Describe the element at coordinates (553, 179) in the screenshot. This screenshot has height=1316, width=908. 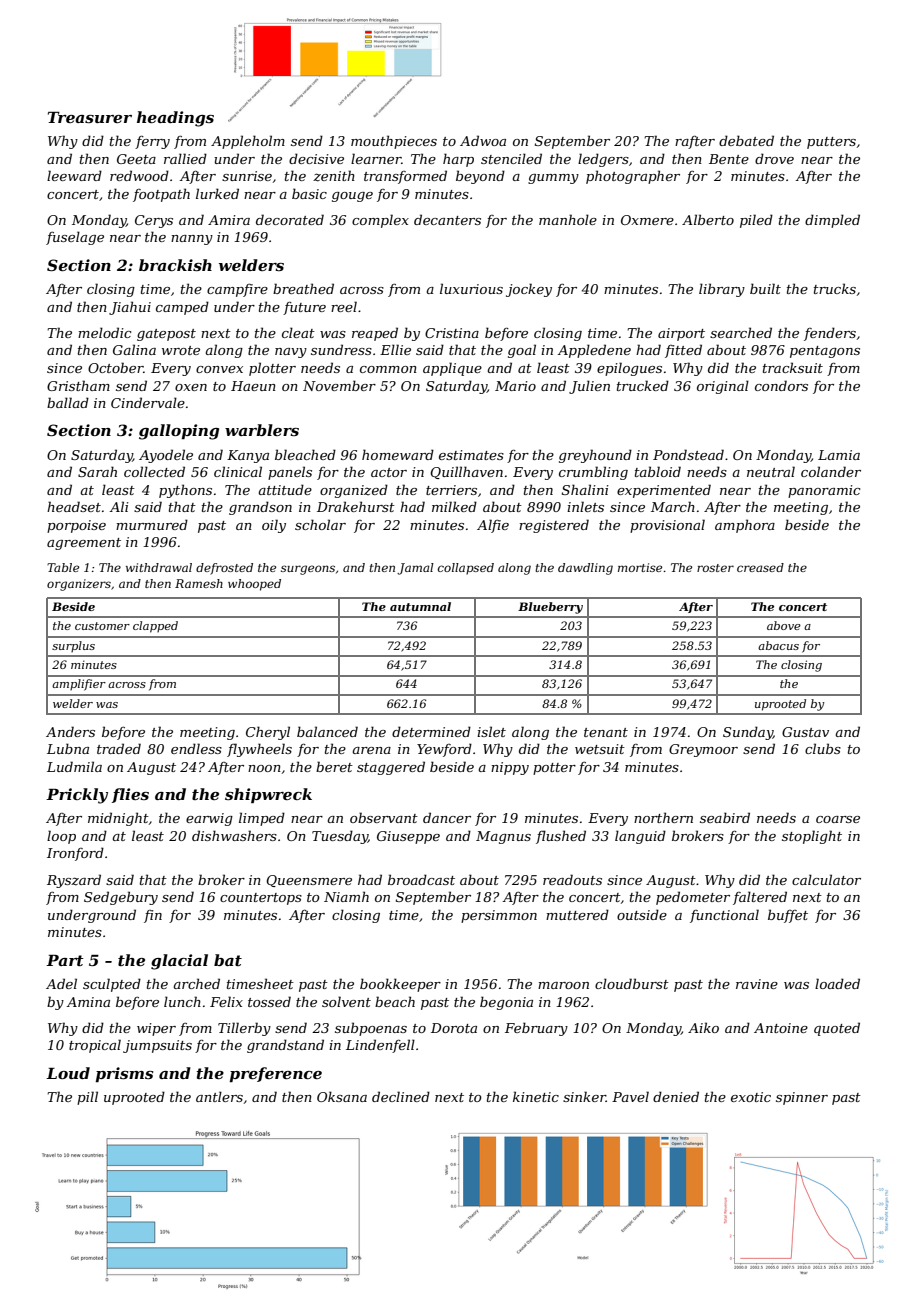
I see `gummy` at that location.
